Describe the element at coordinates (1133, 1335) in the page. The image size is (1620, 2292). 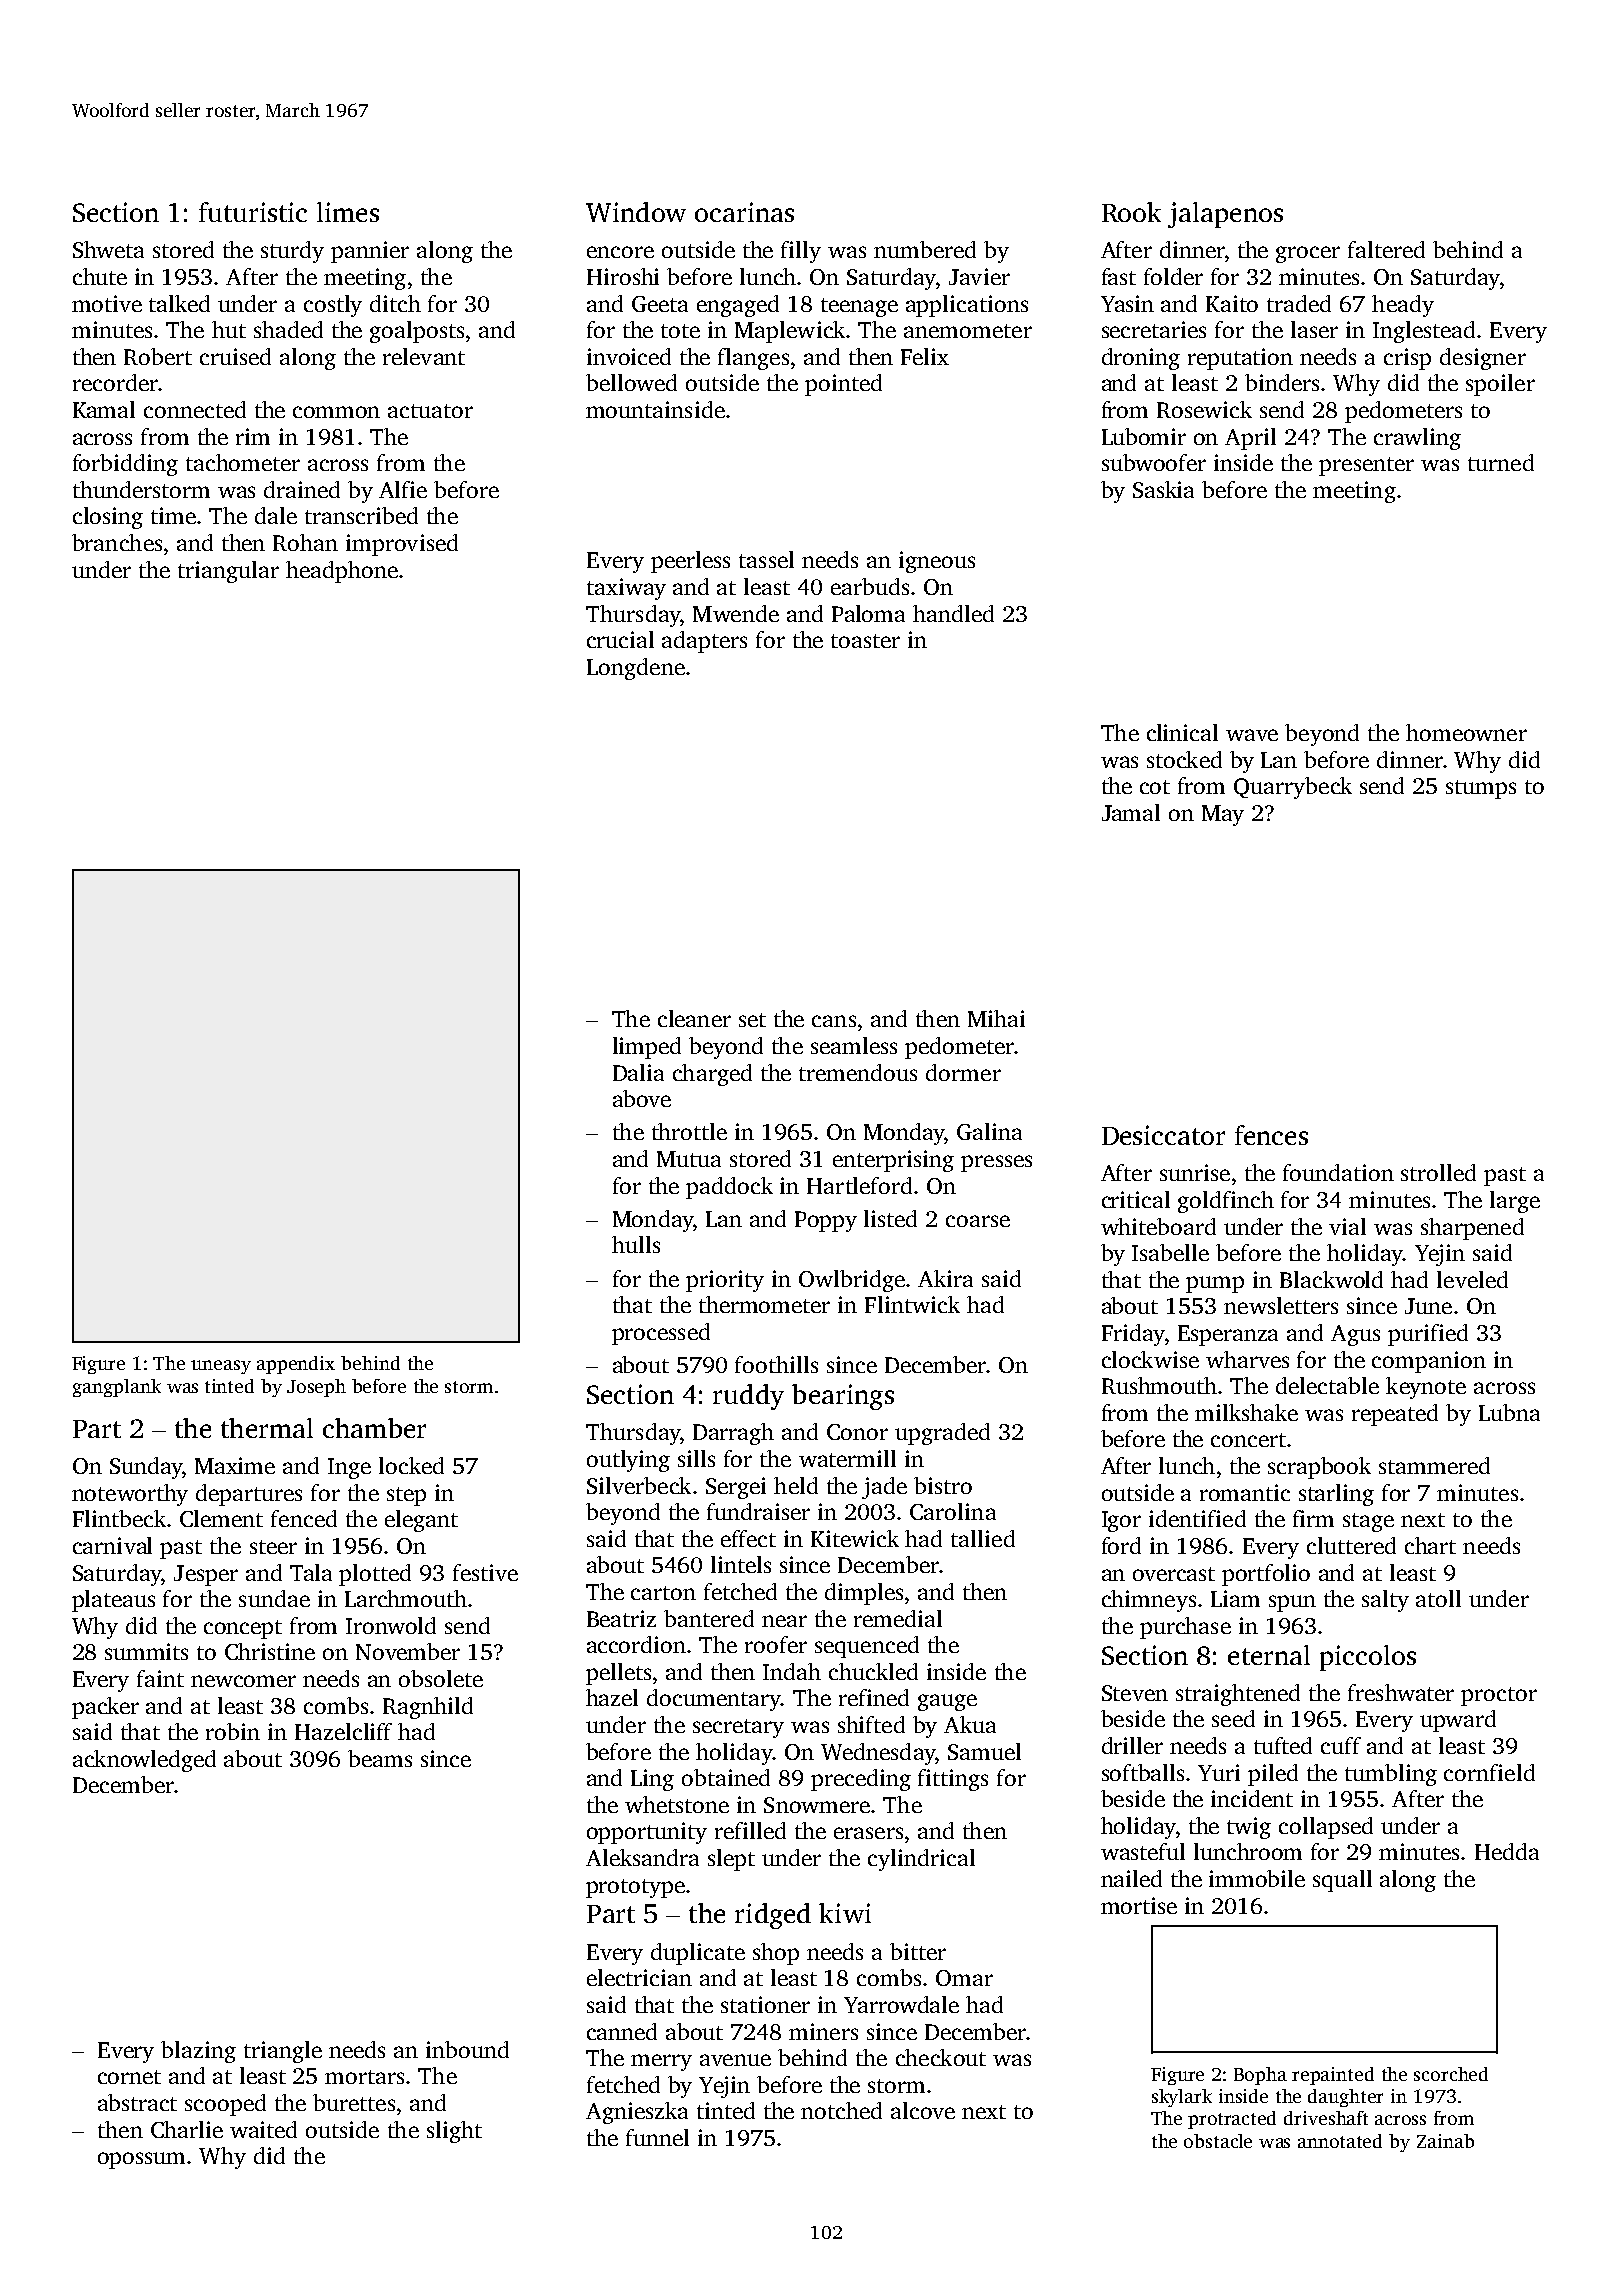
I see `Friday` at that location.
